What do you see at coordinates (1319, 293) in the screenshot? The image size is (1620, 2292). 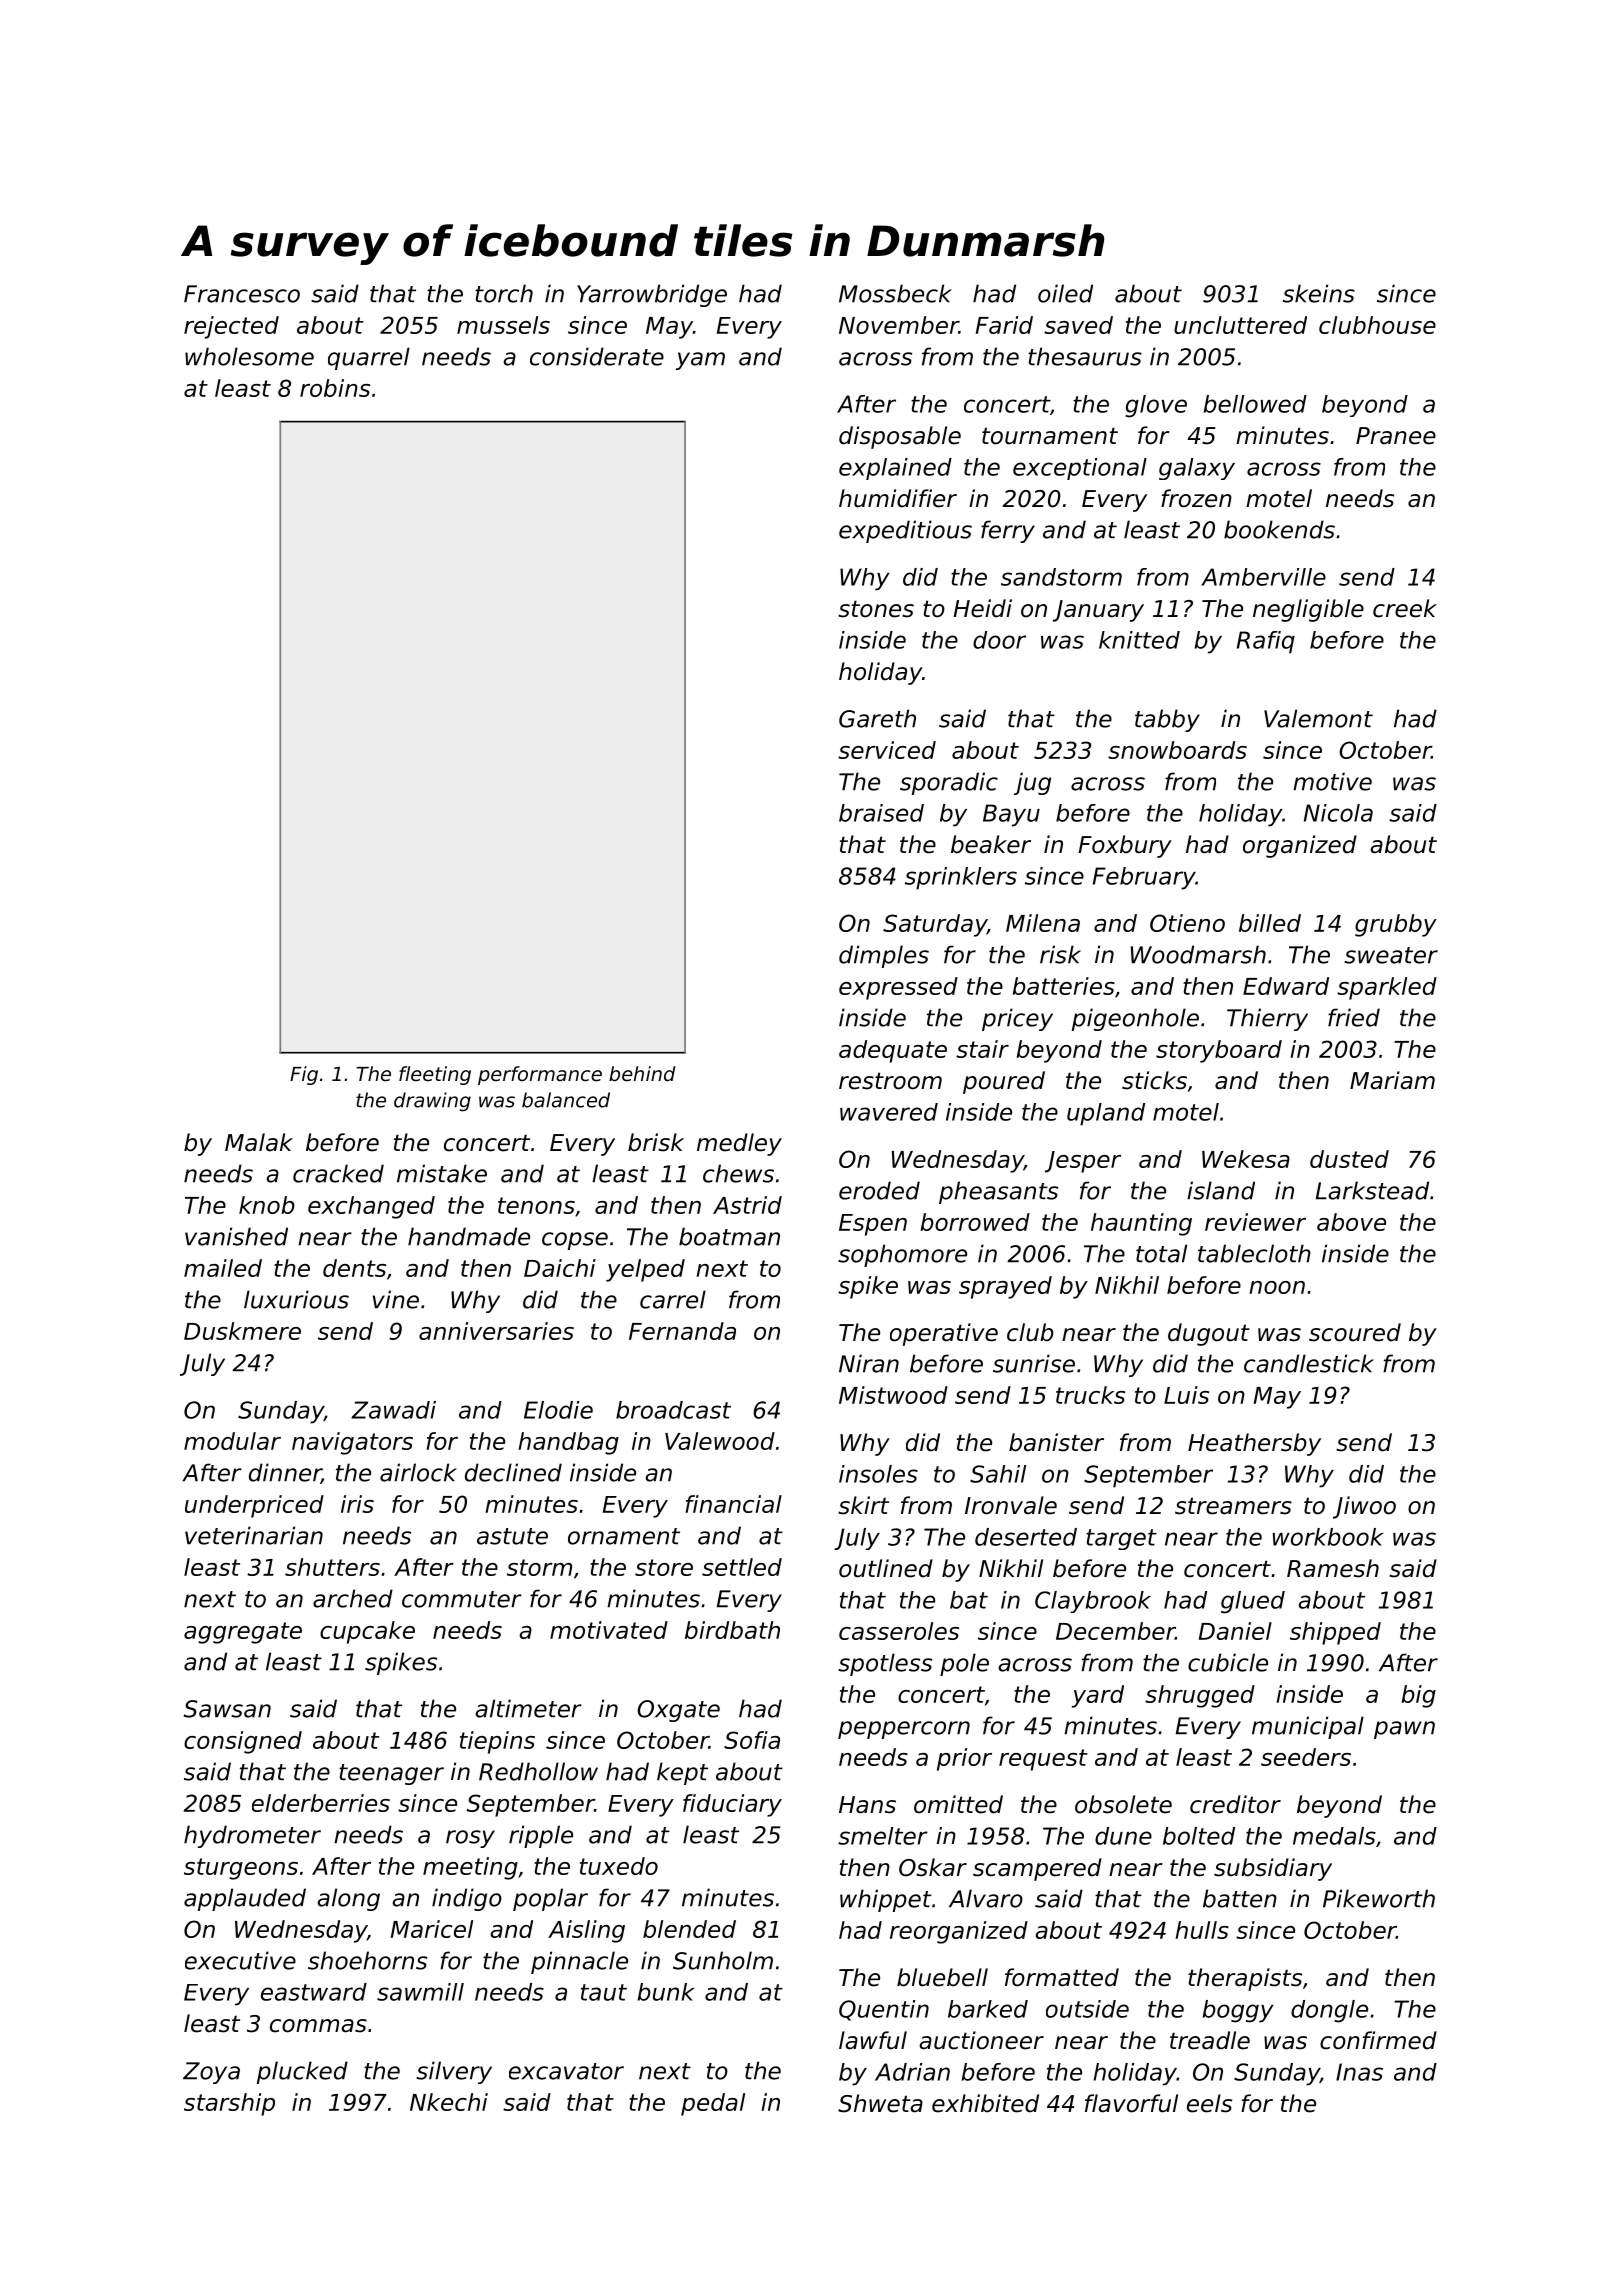 I see `skeins` at bounding box center [1319, 293].
